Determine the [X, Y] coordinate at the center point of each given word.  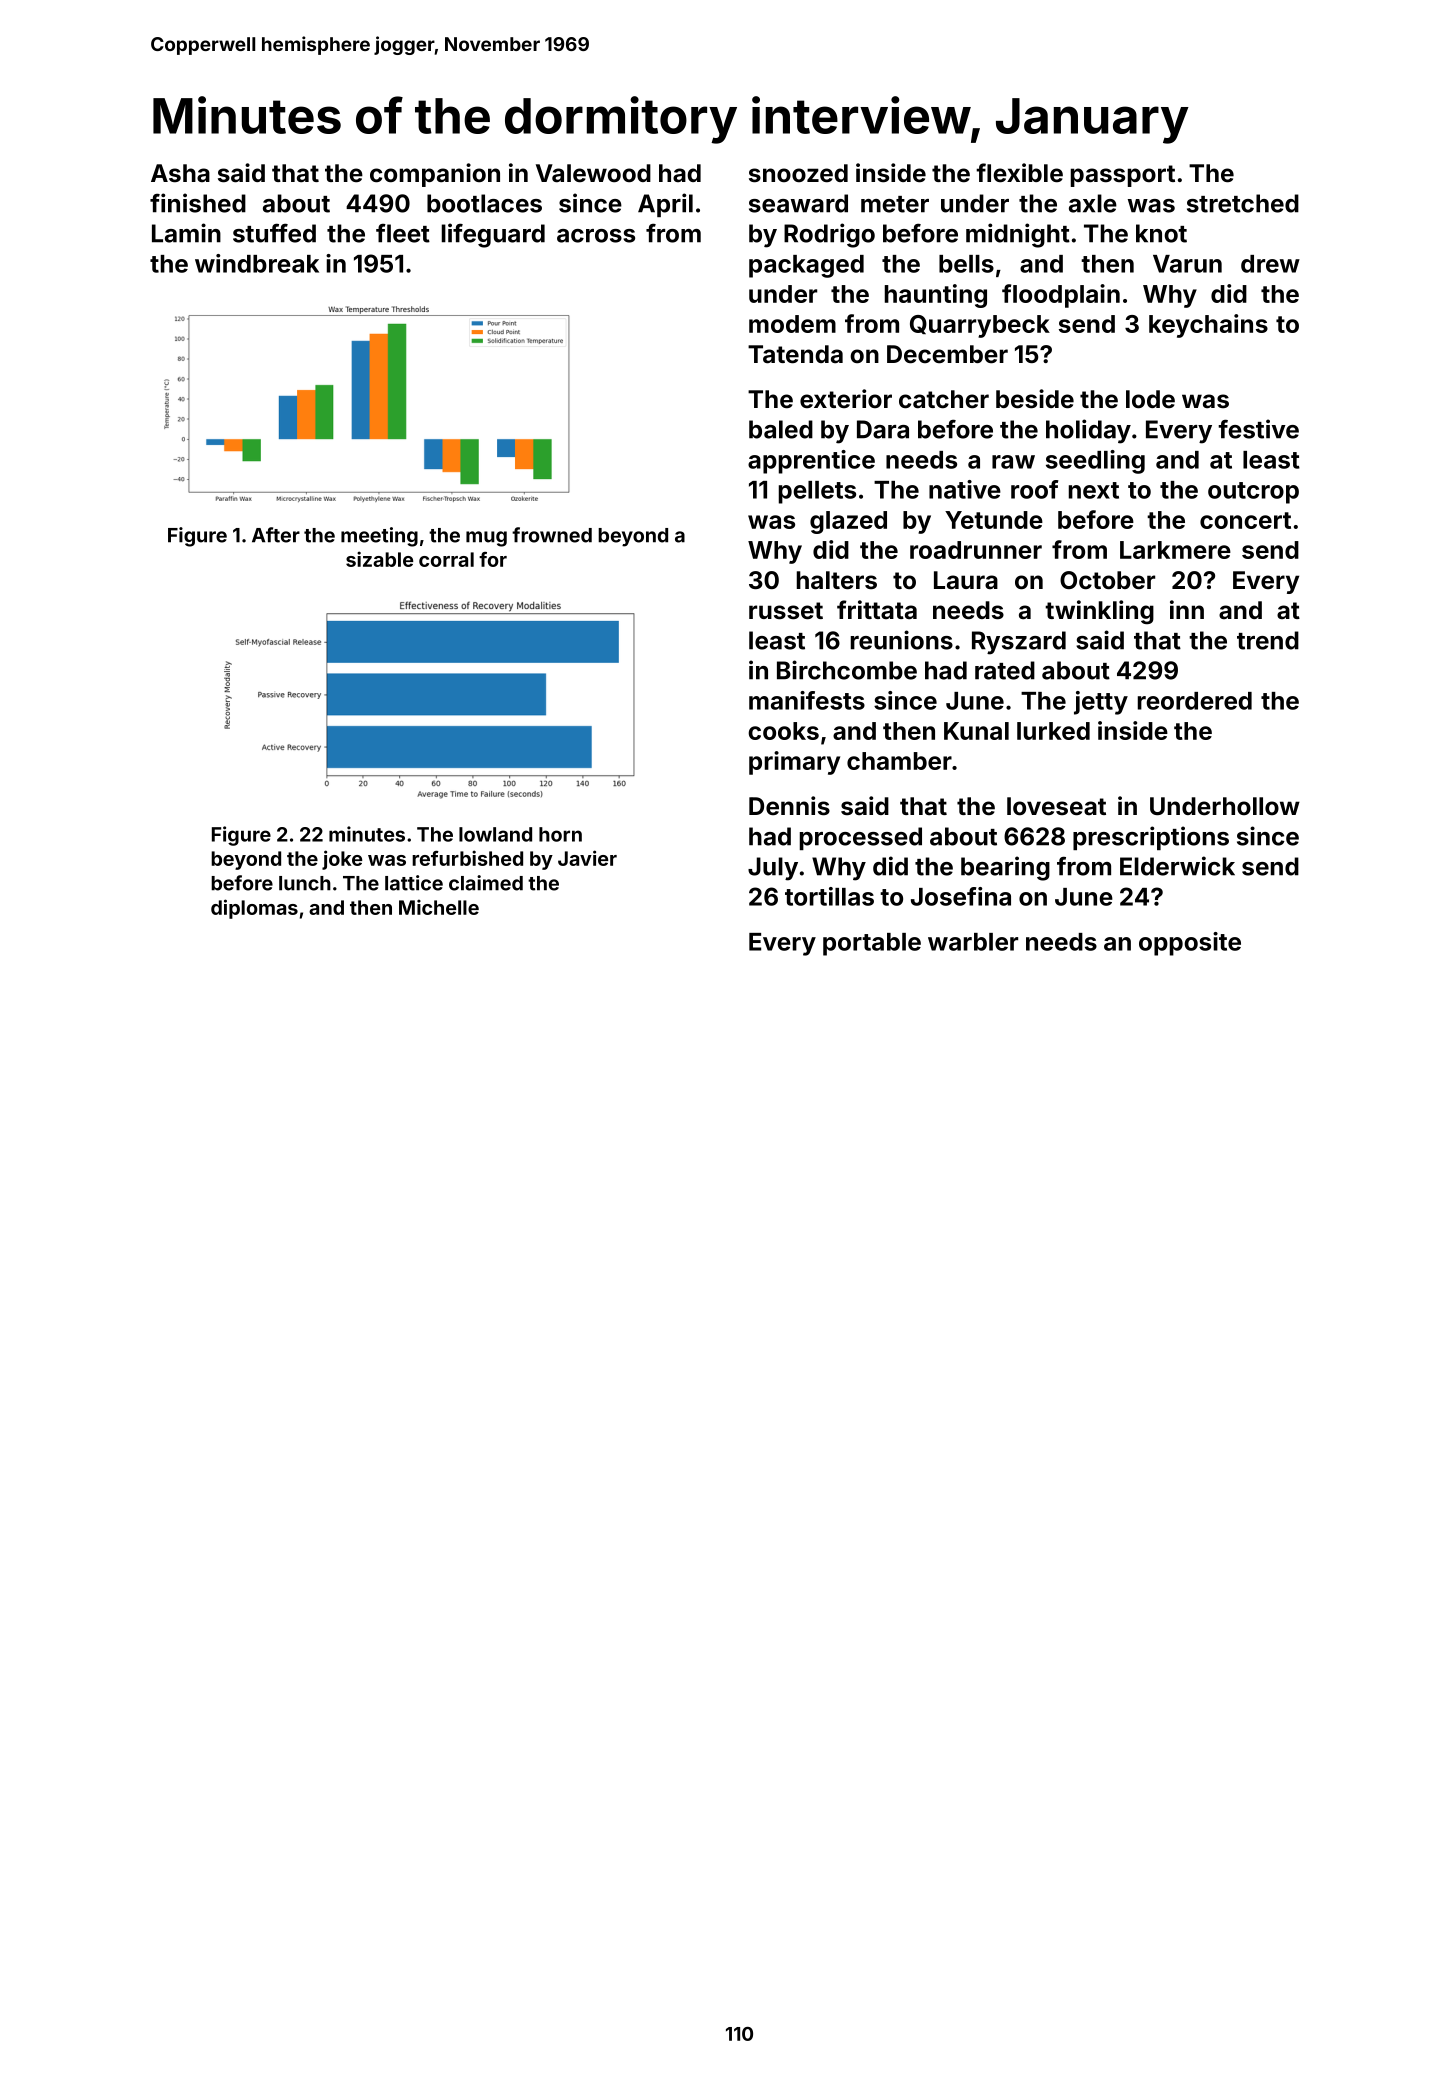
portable [872, 944]
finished [198, 203]
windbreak [257, 263]
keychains [1208, 326]
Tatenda [795, 354]
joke [342, 860]
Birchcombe [847, 670]
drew [1270, 264]
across [596, 236]
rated [1005, 670]
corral [446, 559]
